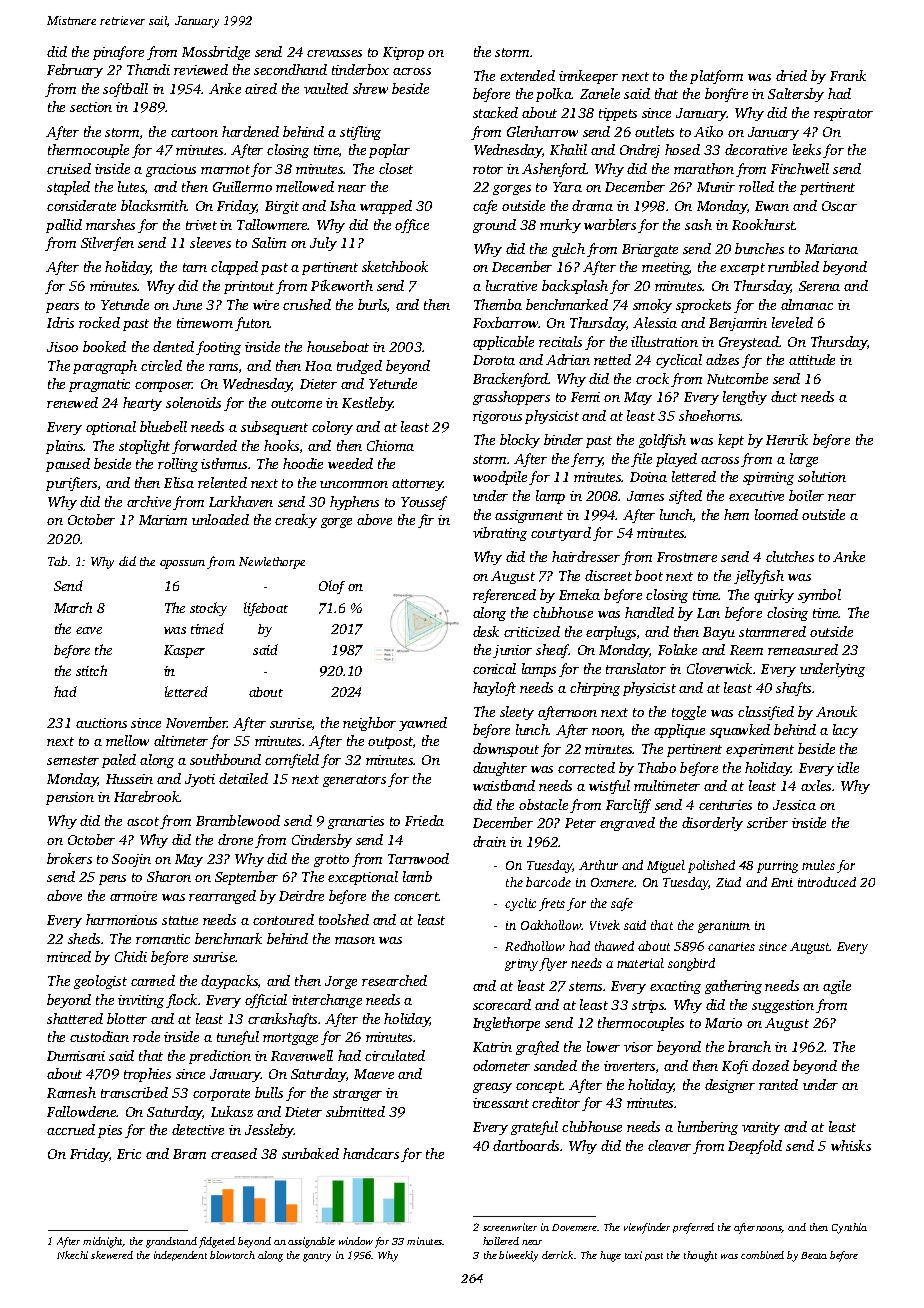  Describe the element at coordinates (69, 858) in the screenshot. I see `brokers` at that location.
